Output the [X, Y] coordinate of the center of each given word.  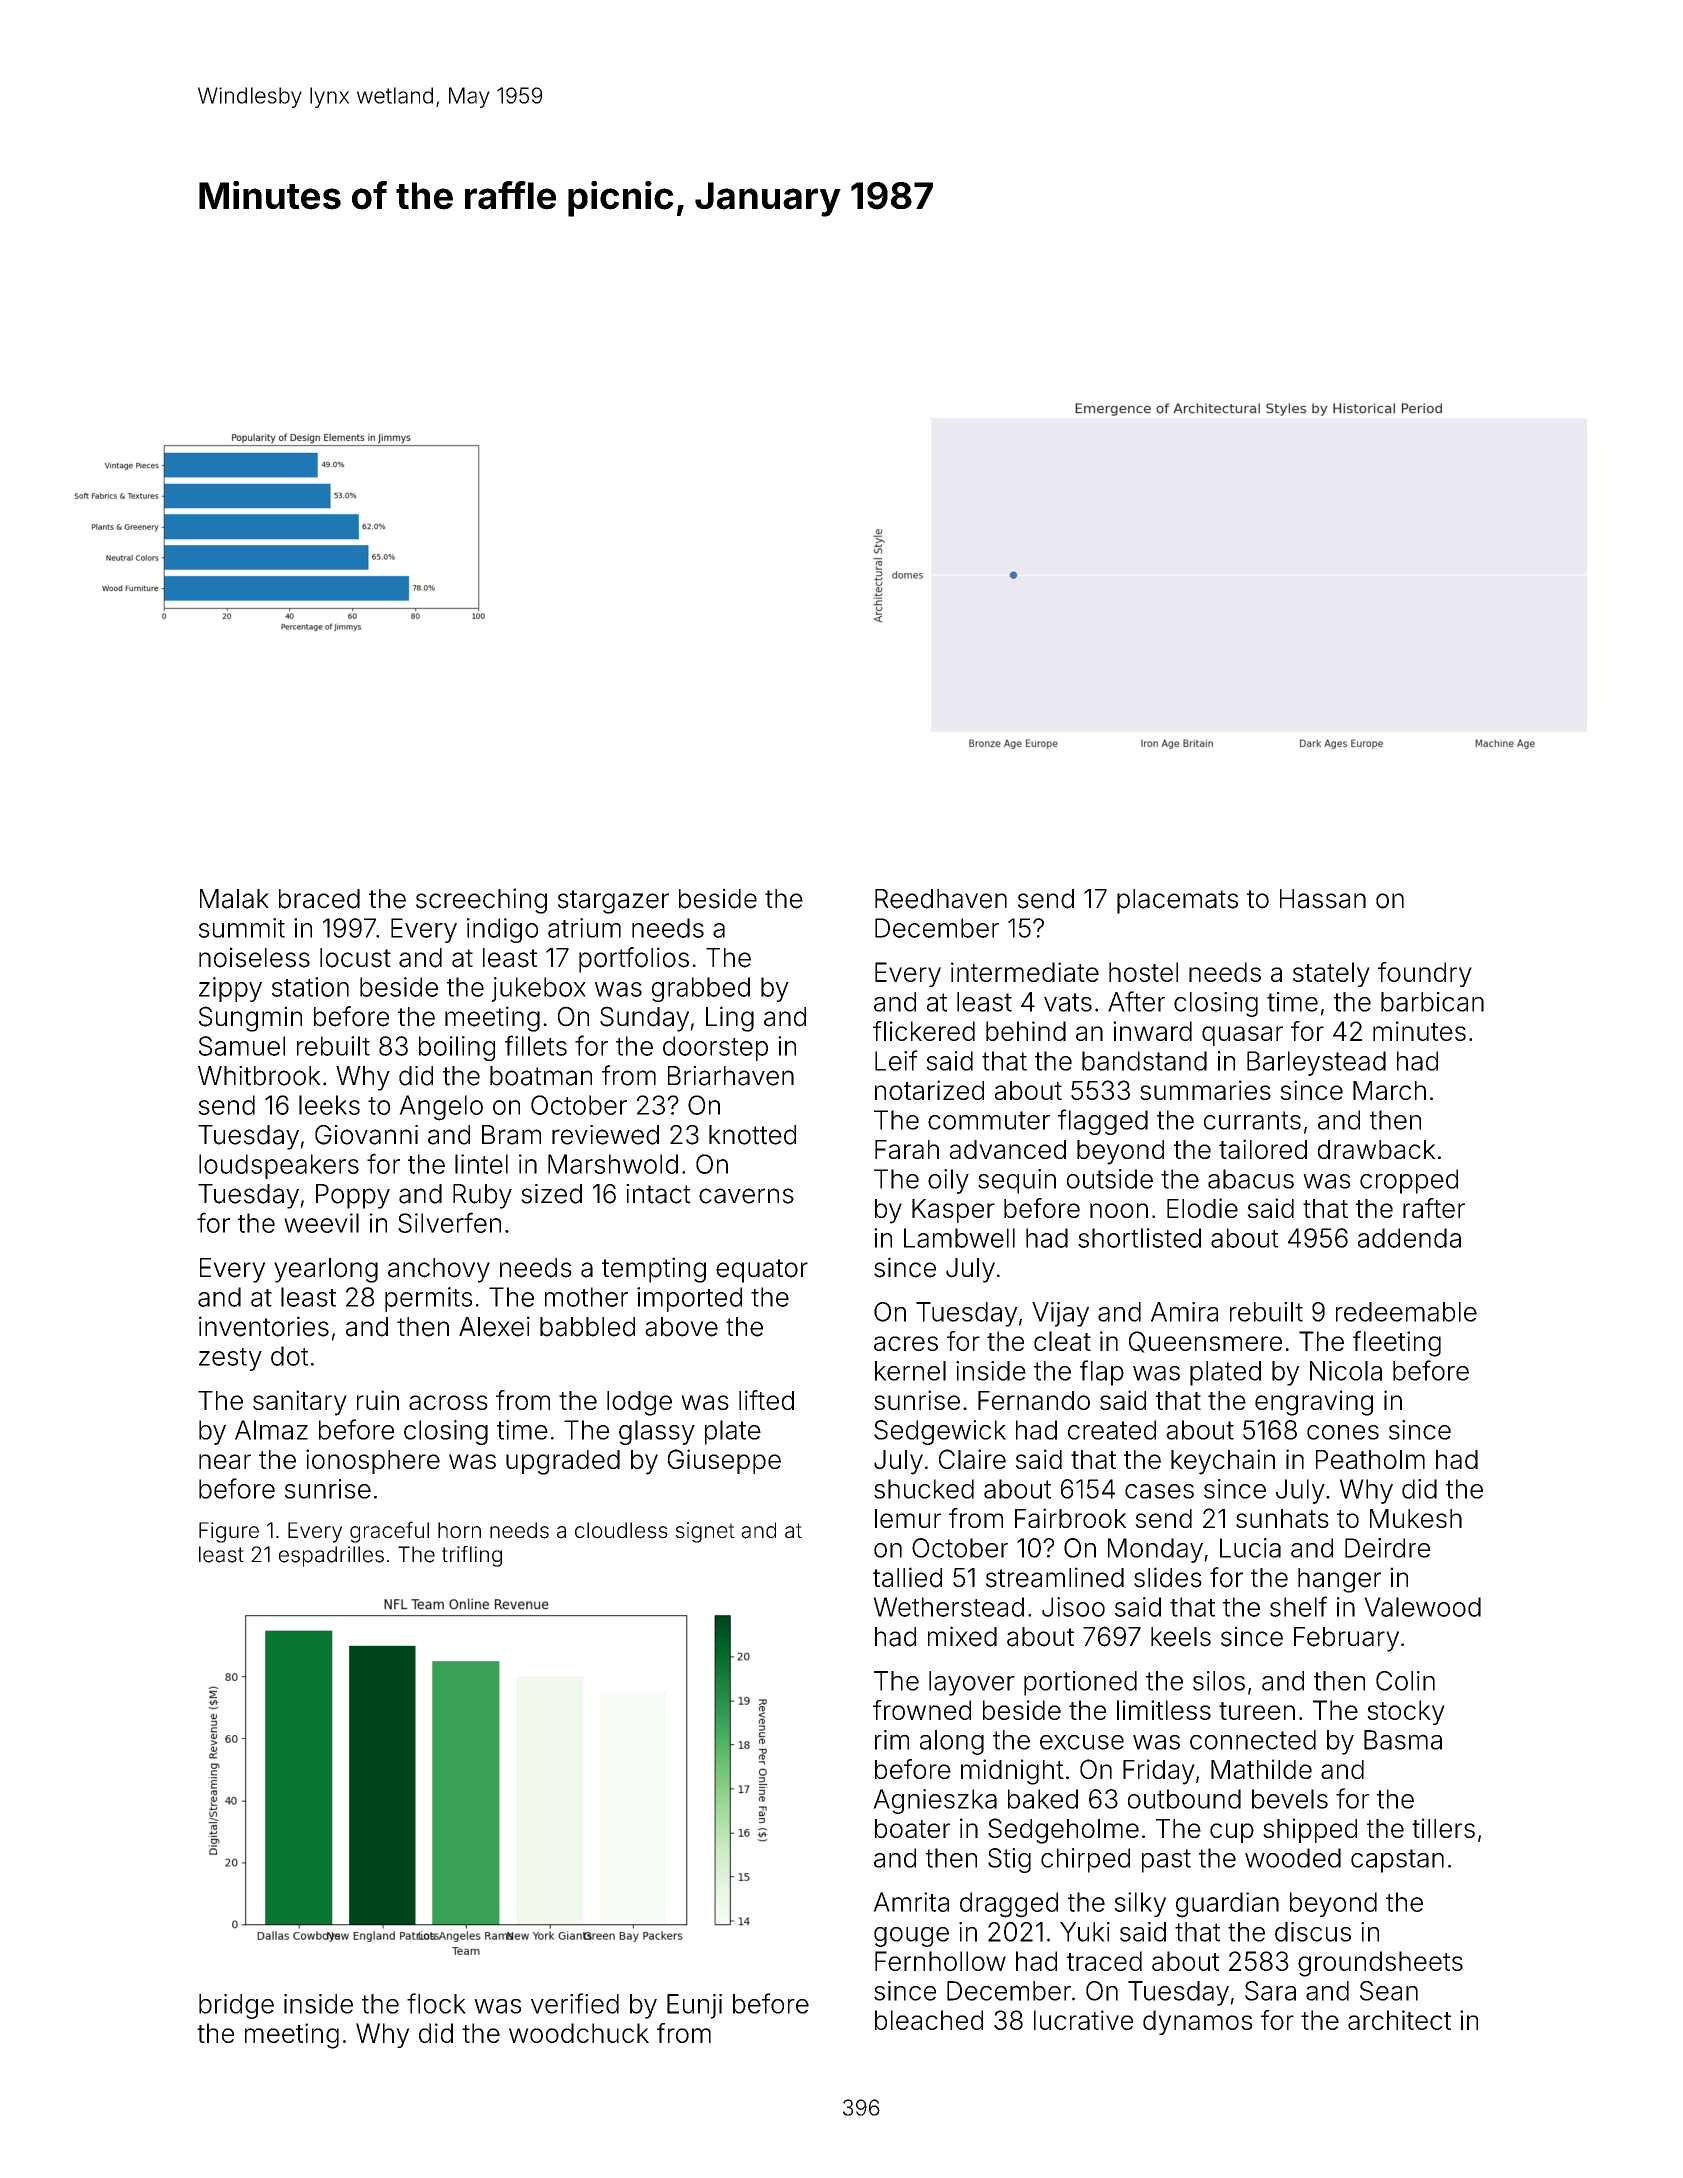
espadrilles [331, 1556]
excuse [1082, 1742]
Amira [1184, 1312]
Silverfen [449, 1222]
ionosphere [373, 1461]
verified [575, 2003]
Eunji [694, 2006]
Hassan [1323, 899]
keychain [1223, 1462]
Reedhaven [941, 899]
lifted [766, 1400]
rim [892, 1740]
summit [242, 928]
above [681, 1327]
